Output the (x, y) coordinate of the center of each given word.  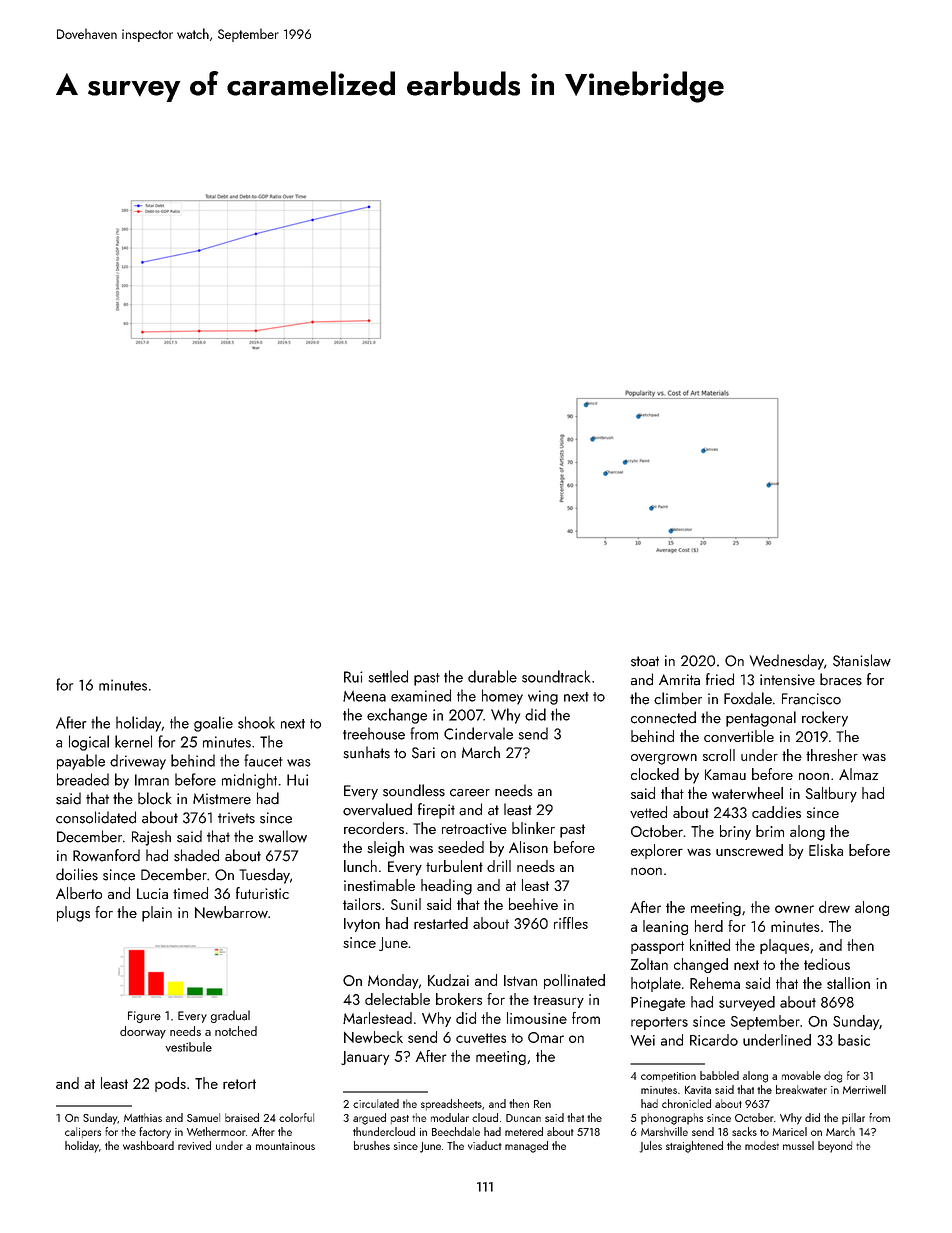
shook (256, 722)
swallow (283, 836)
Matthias (143, 1117)
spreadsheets (451, 1104)
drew (834, 907)
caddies (776, 812)
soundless (414, 790)
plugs (73, 914)
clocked (655, 774)
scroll (719, 755)
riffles (571, 923)
